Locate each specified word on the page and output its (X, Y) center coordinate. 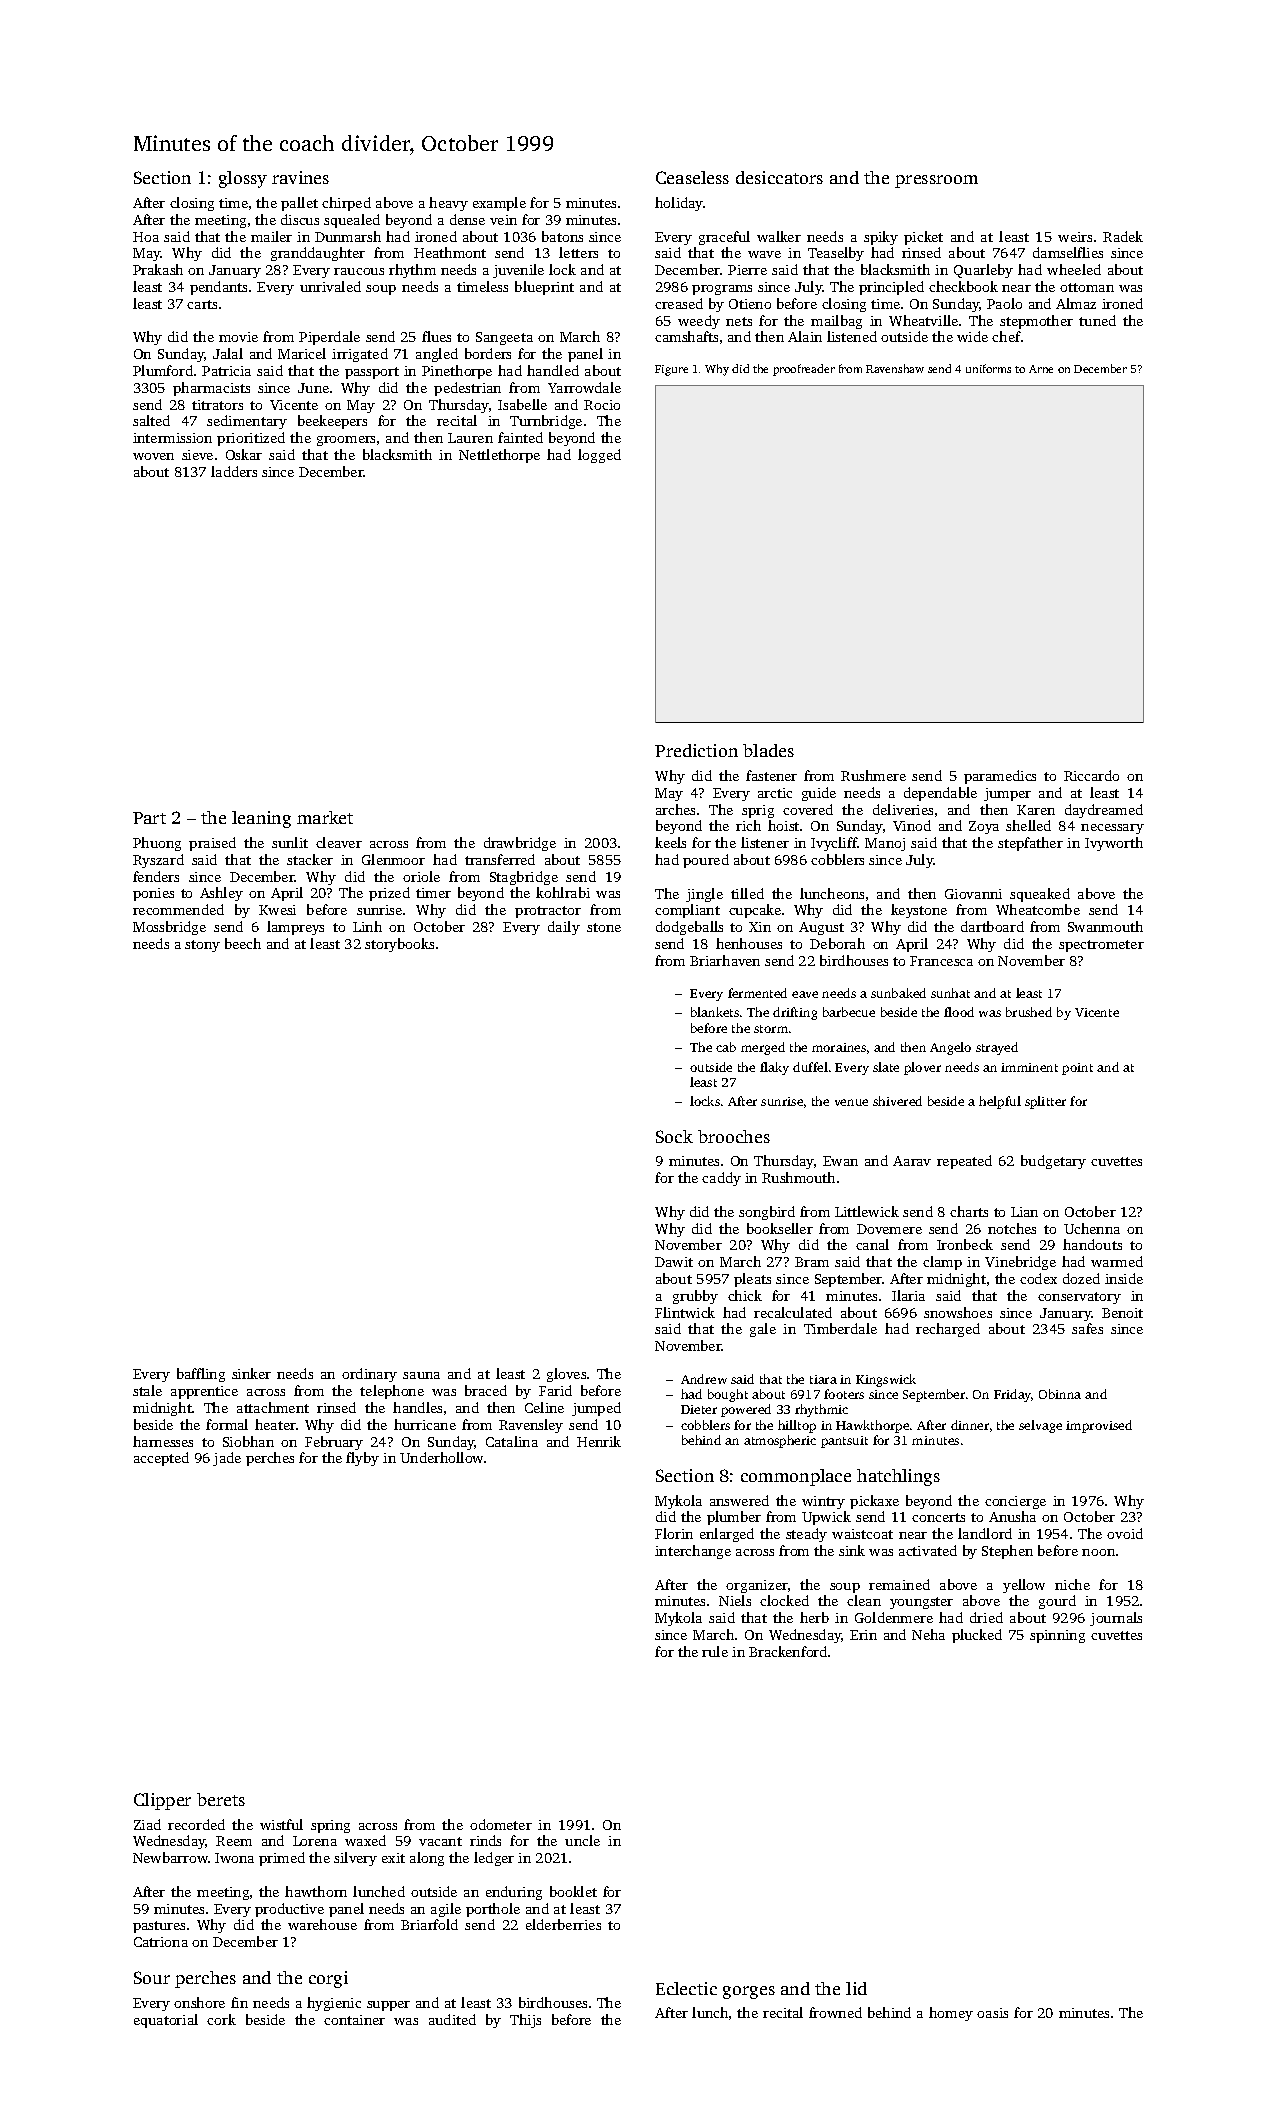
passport (372, 373)
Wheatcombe (1038, 909)
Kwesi (277, 910)
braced (486, 1390)
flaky (774, 1068)
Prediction (696, 750)
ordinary (369, 1375)
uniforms (988, 368)
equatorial (166, 2021)
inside (1124, 1278)
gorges (749, 1992)
